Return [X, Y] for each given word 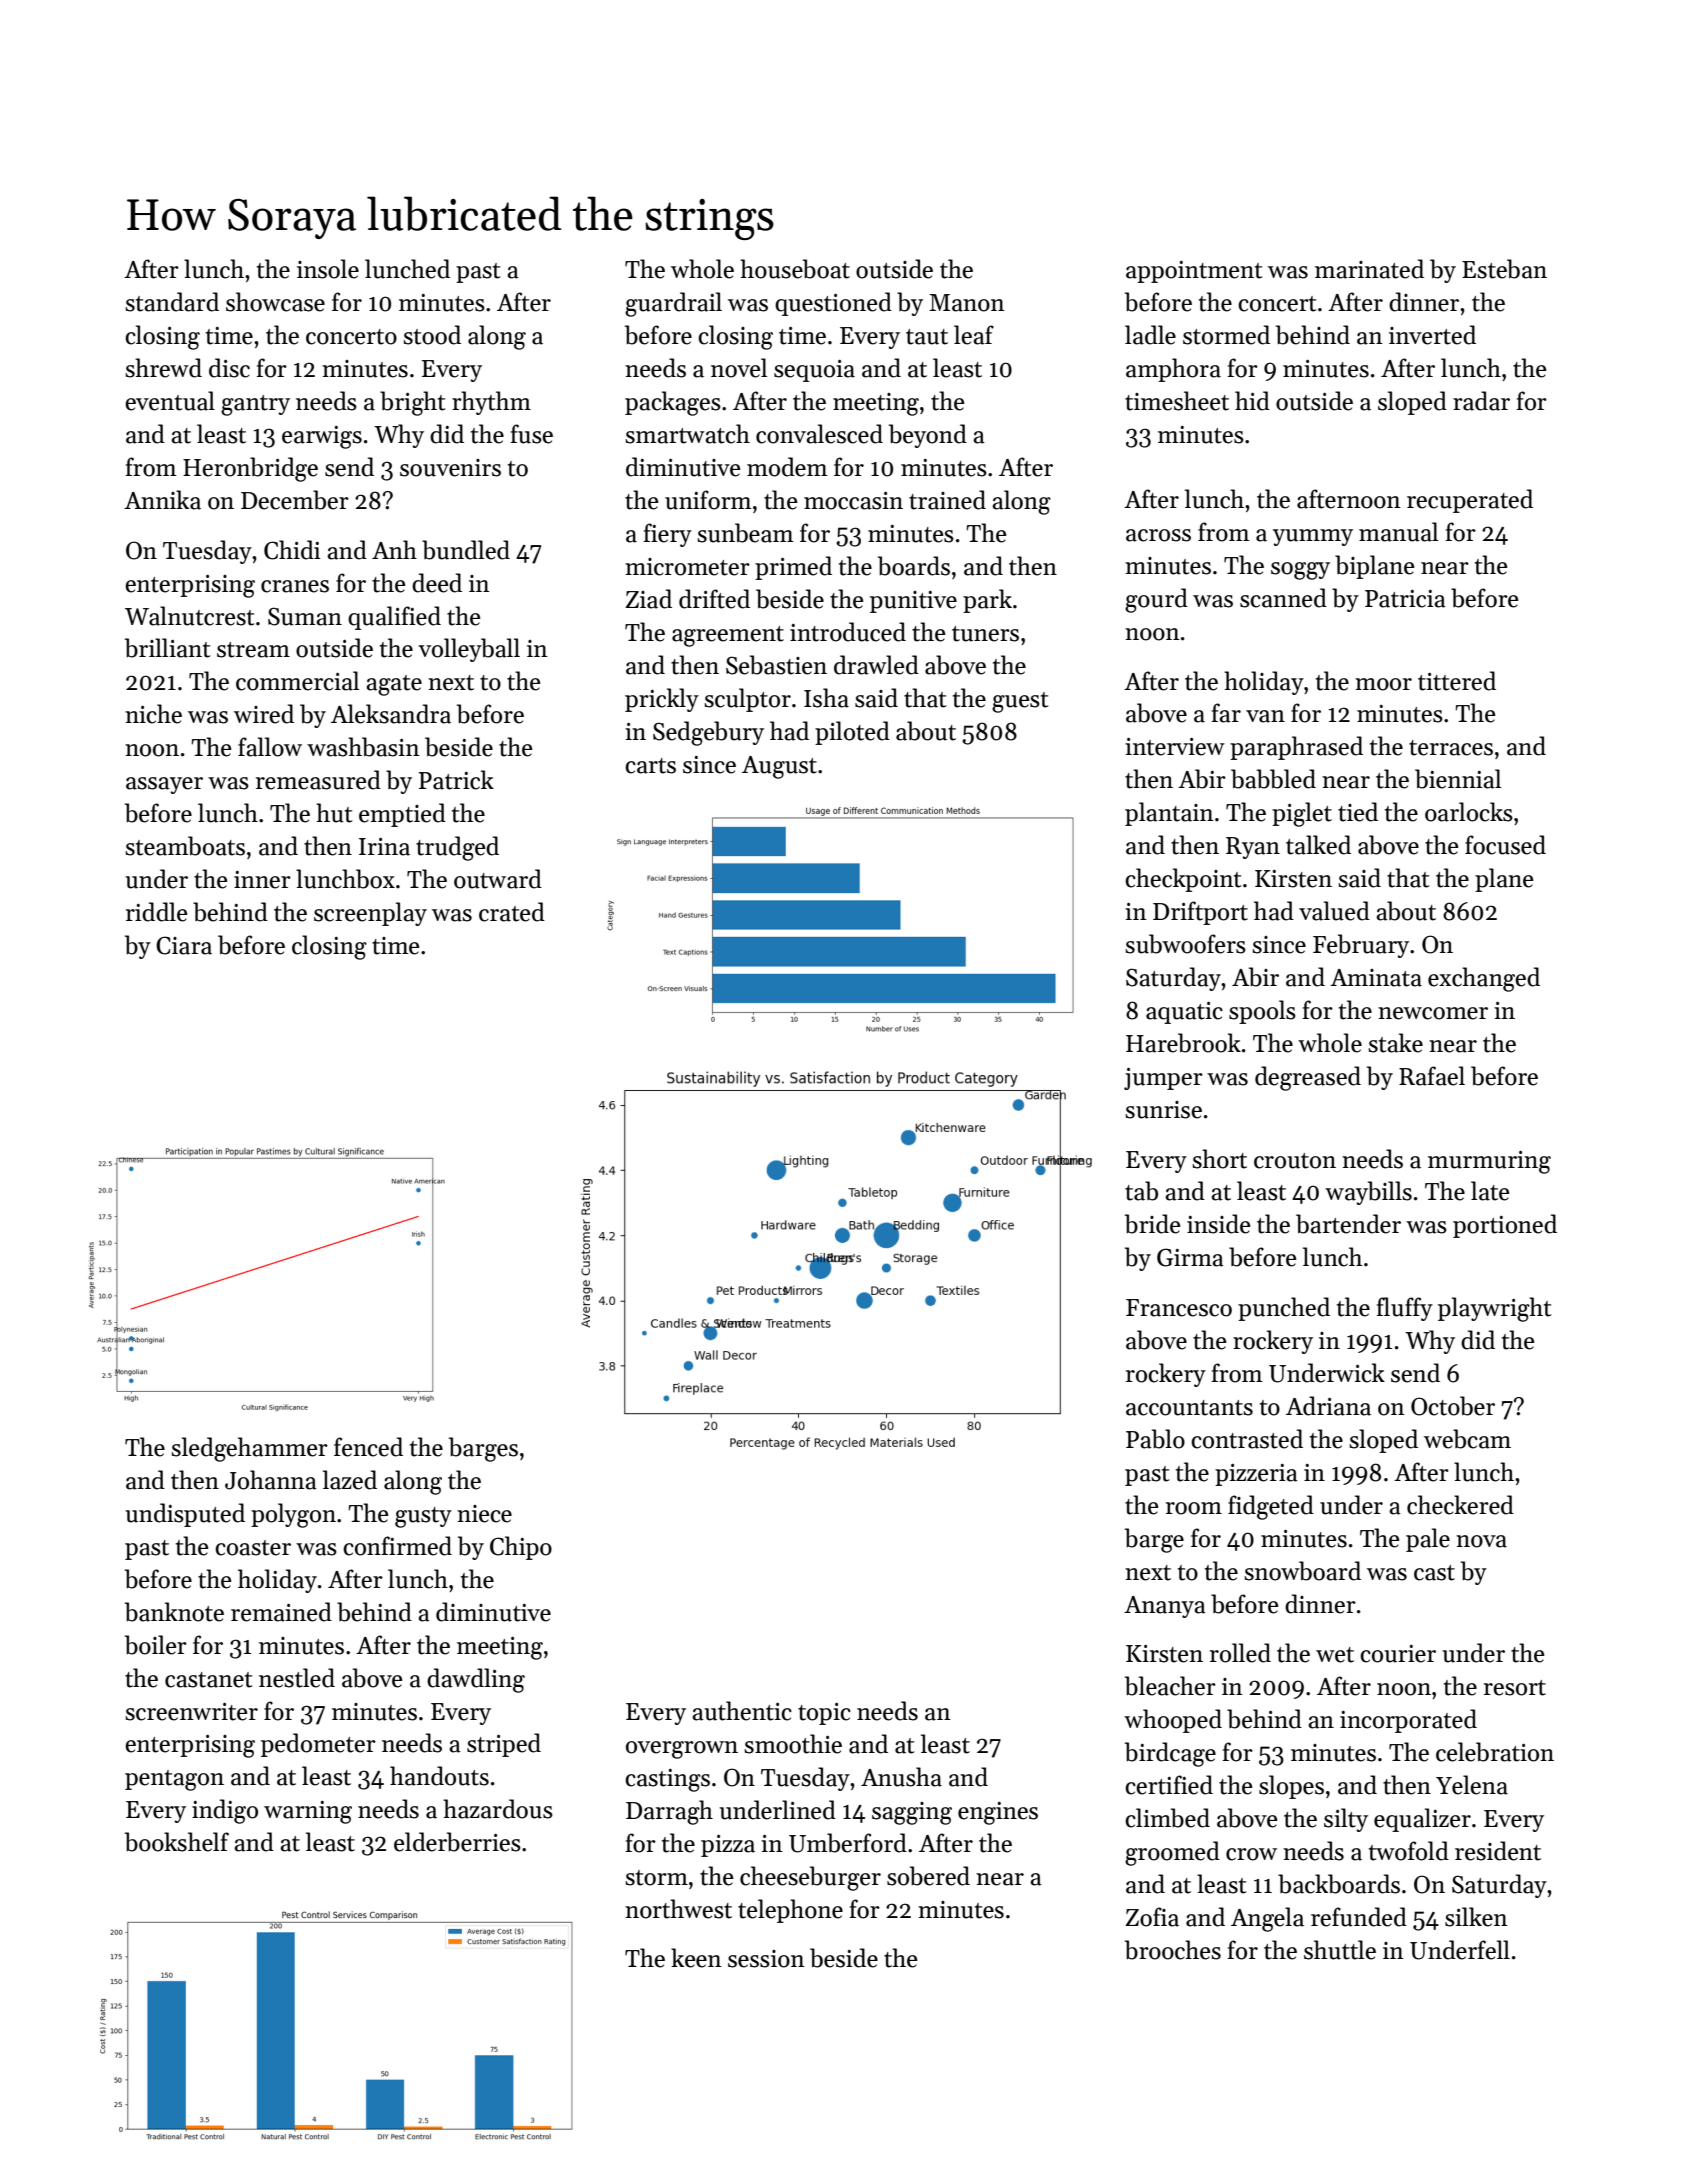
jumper [1163, 1079]
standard [172, 302]
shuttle [1340, 1950]
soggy [1300, 571]
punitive [913, 602]
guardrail [673, 304]
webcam [1467, 1439]
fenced [368, 1447]
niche [153, 714]
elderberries [457, 1842]
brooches [1173, 1950]
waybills [1368, 1193]
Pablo [1155, 1439]
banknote [174, 1612]
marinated [1369, 269]
